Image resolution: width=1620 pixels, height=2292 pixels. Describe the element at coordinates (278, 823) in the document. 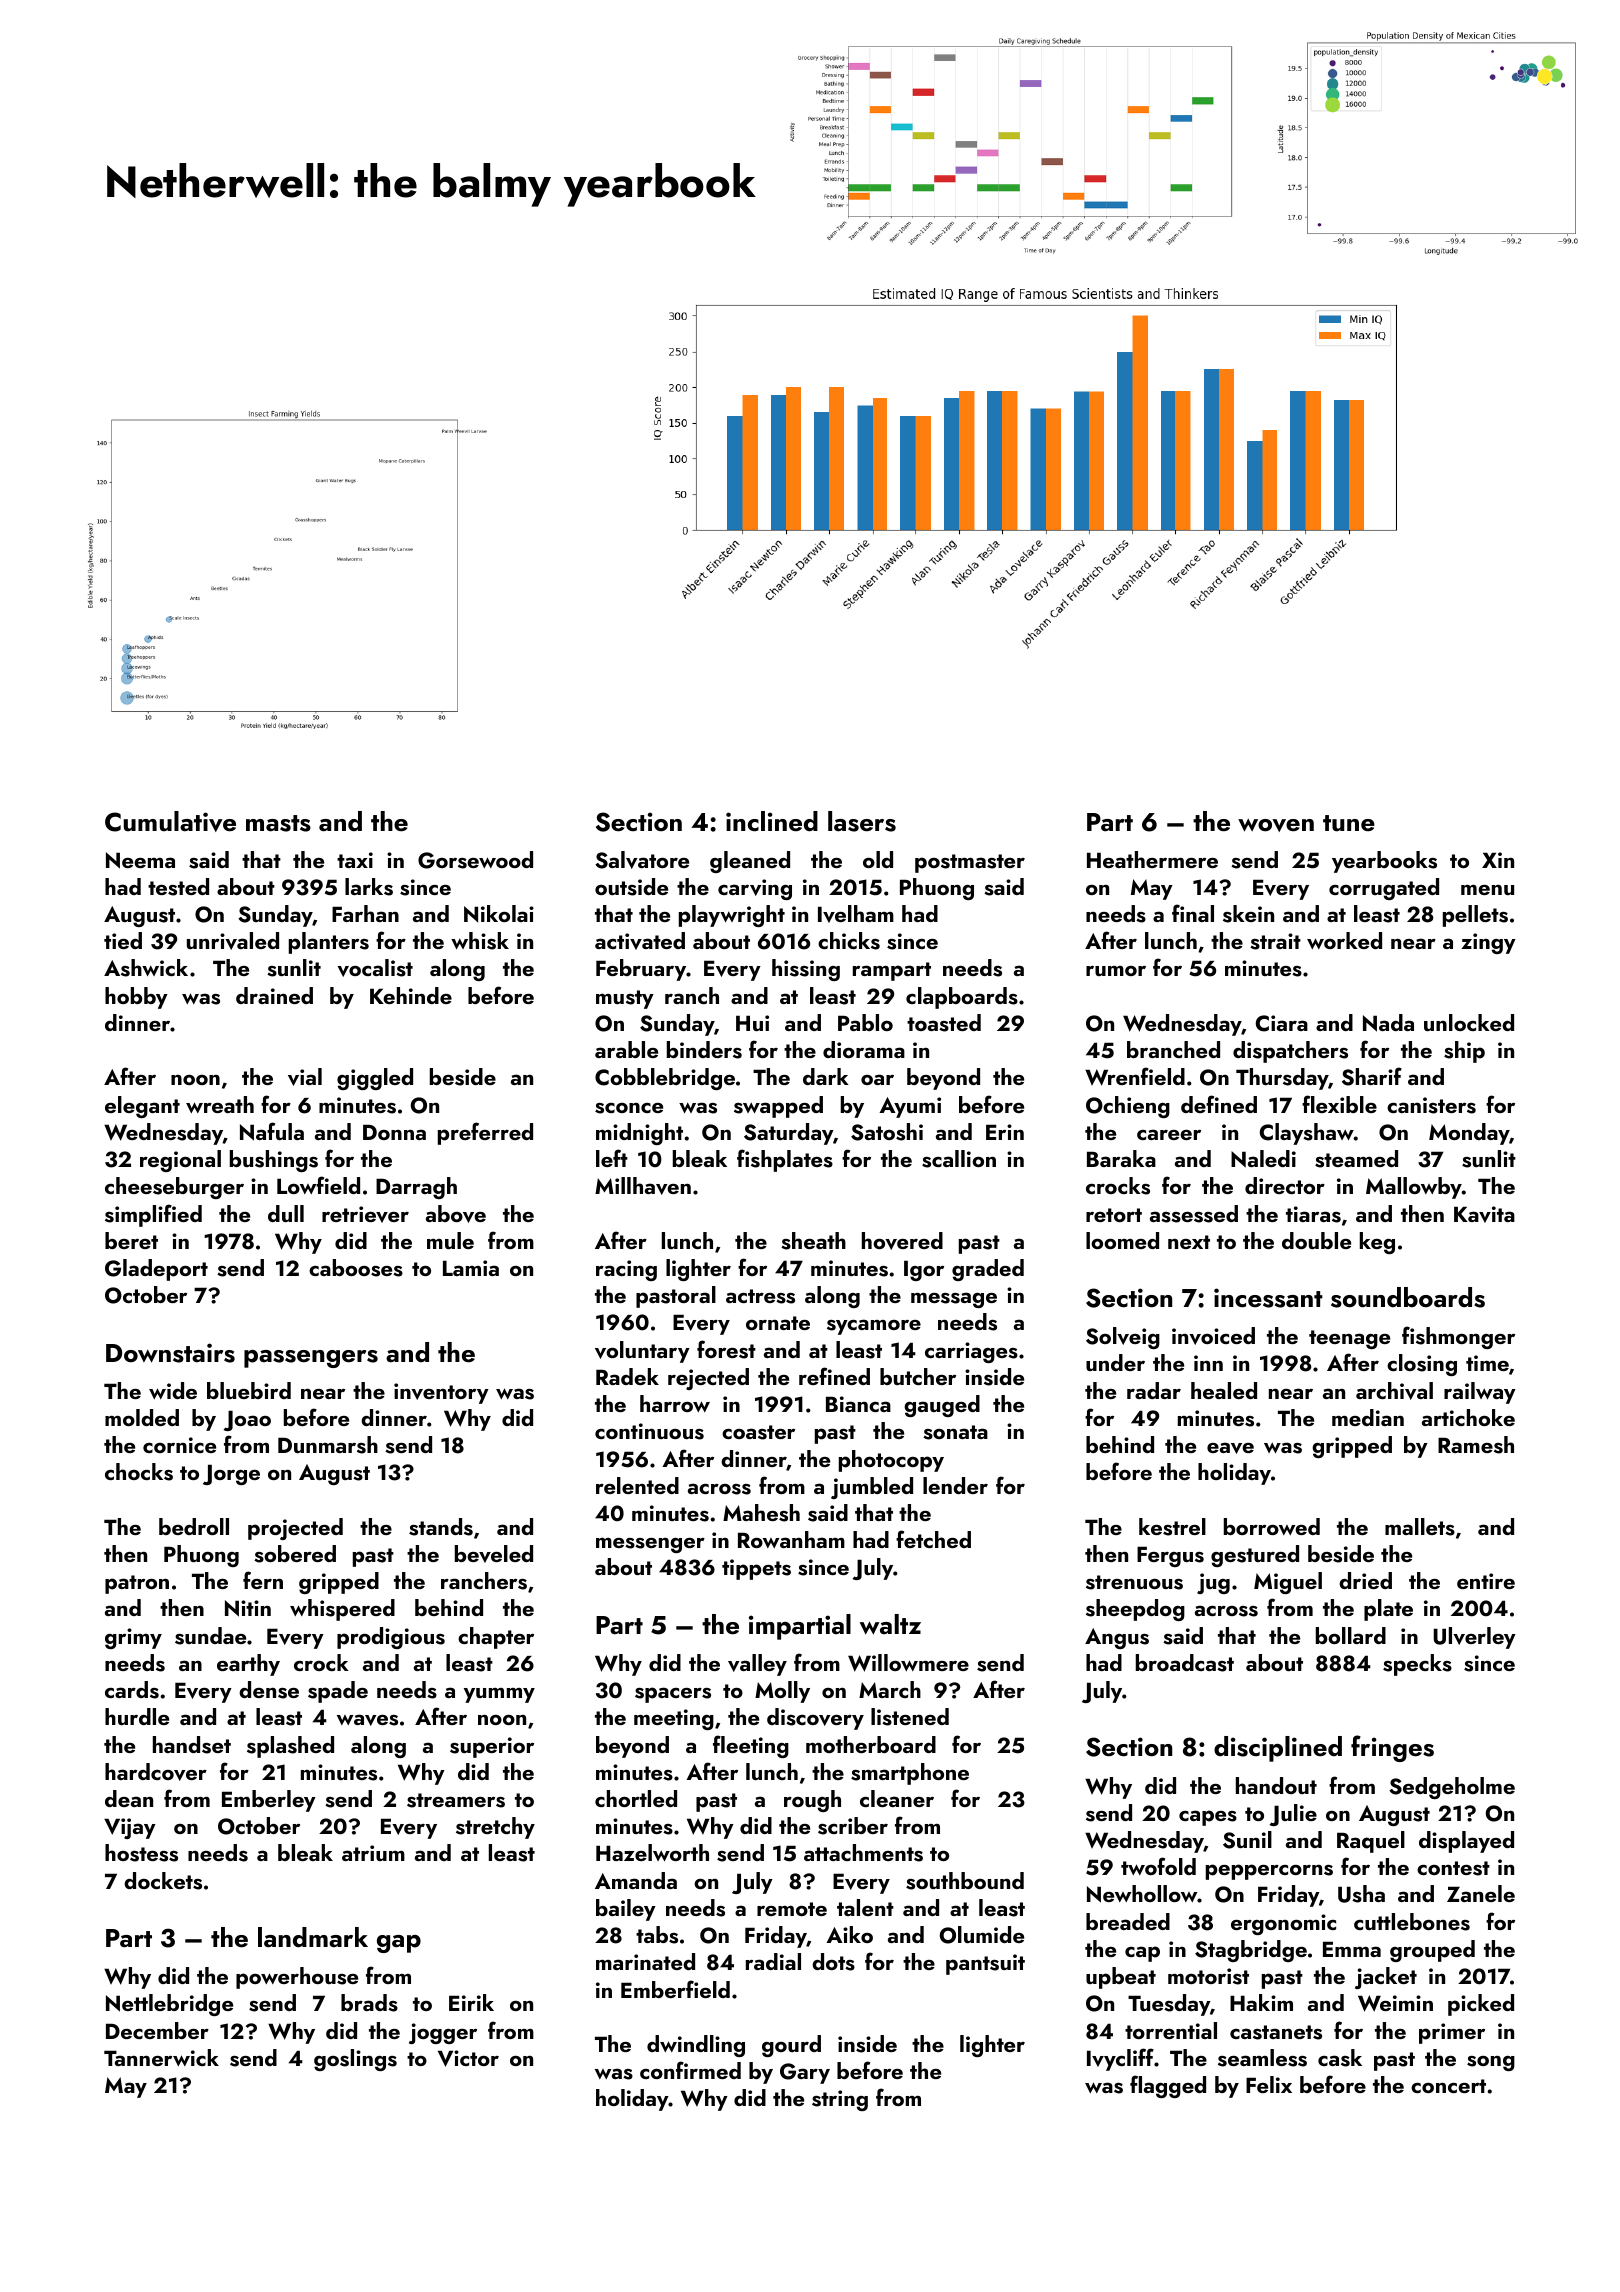

I see `masts` at that location.
